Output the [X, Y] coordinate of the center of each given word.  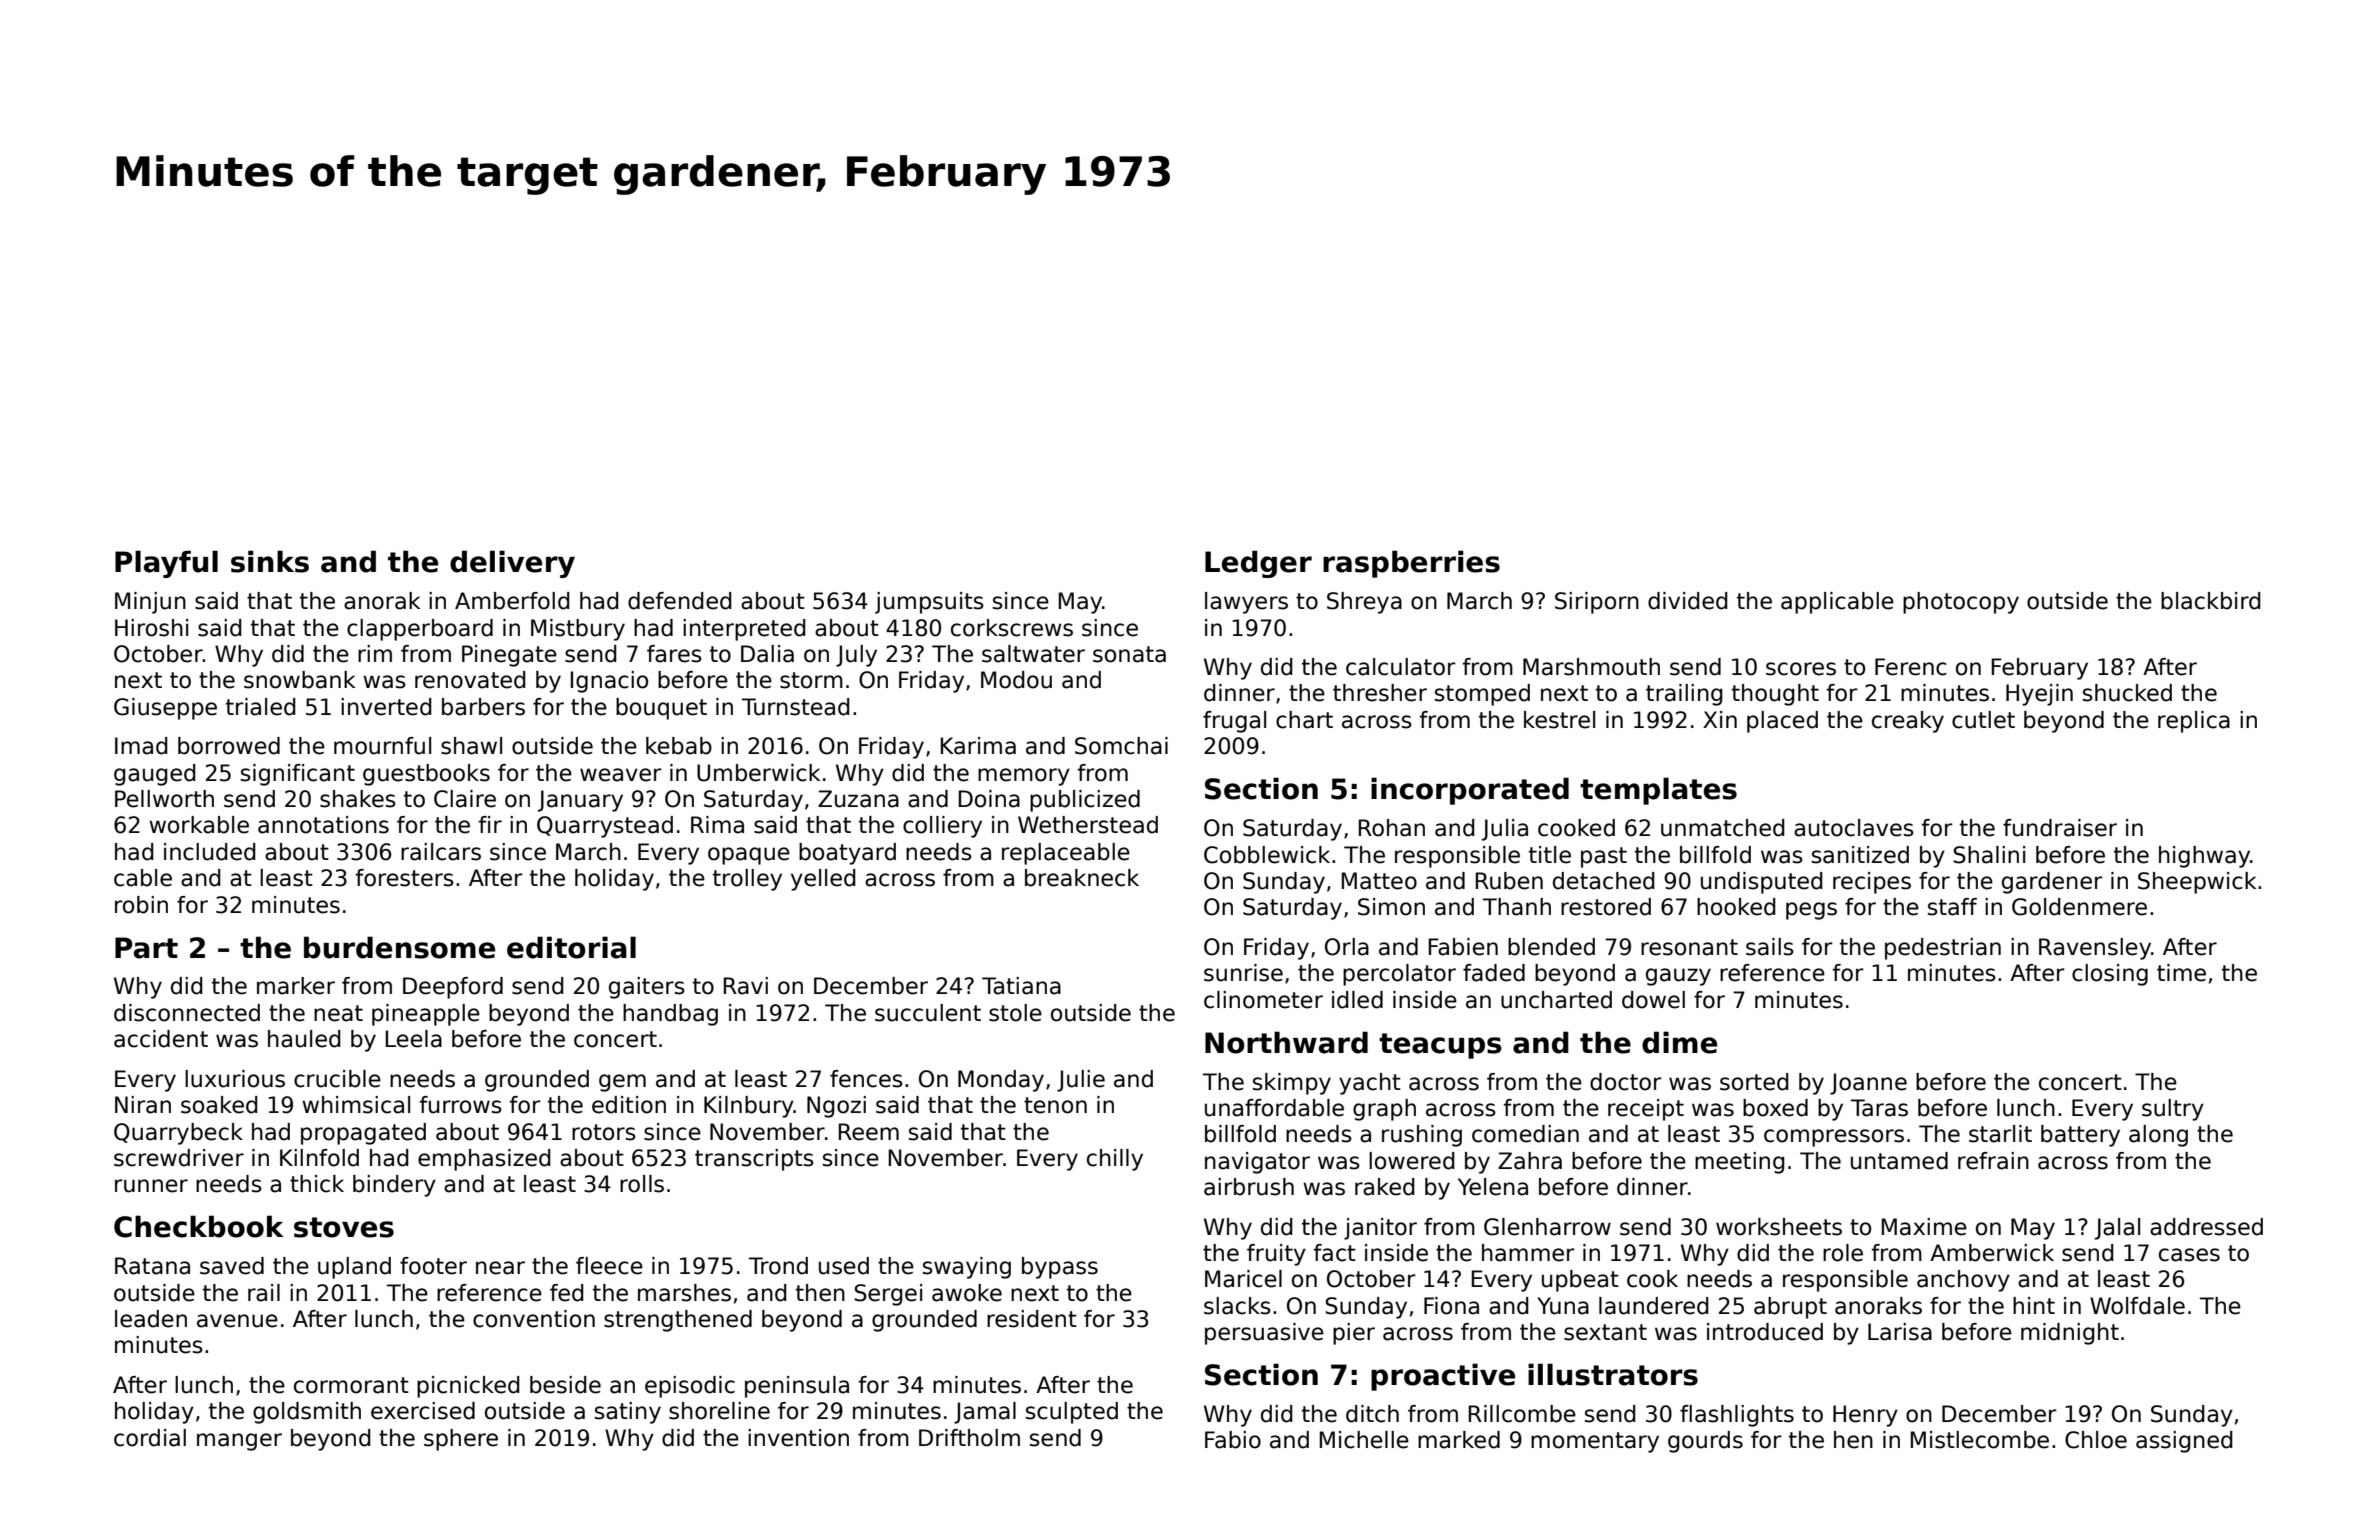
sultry [2173, 1110]
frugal [1234, 722]
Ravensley [2095, 949]
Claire [465, 799]
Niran [143, 1105]
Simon [1391, 907]
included [210, 852]
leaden [151, 1319]
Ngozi [836, 1107]
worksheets [1779, 1227]
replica [2194, 722]
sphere [461, 1440]
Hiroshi [151, 628]
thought [1775, 695]
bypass [1060, 1268]
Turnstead [796, 707]
